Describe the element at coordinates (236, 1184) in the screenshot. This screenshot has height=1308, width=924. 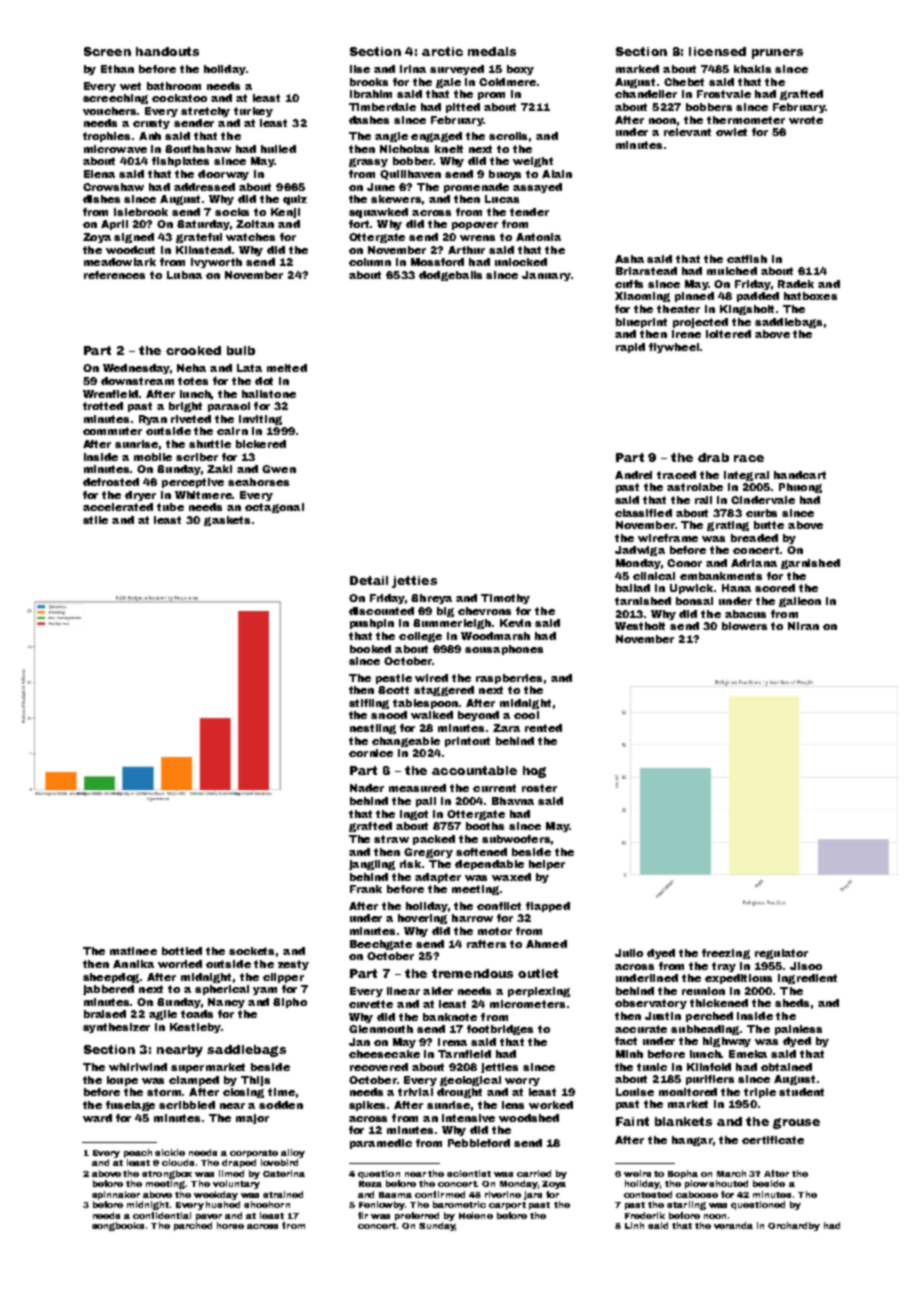
I see `voluntary` at that location.
